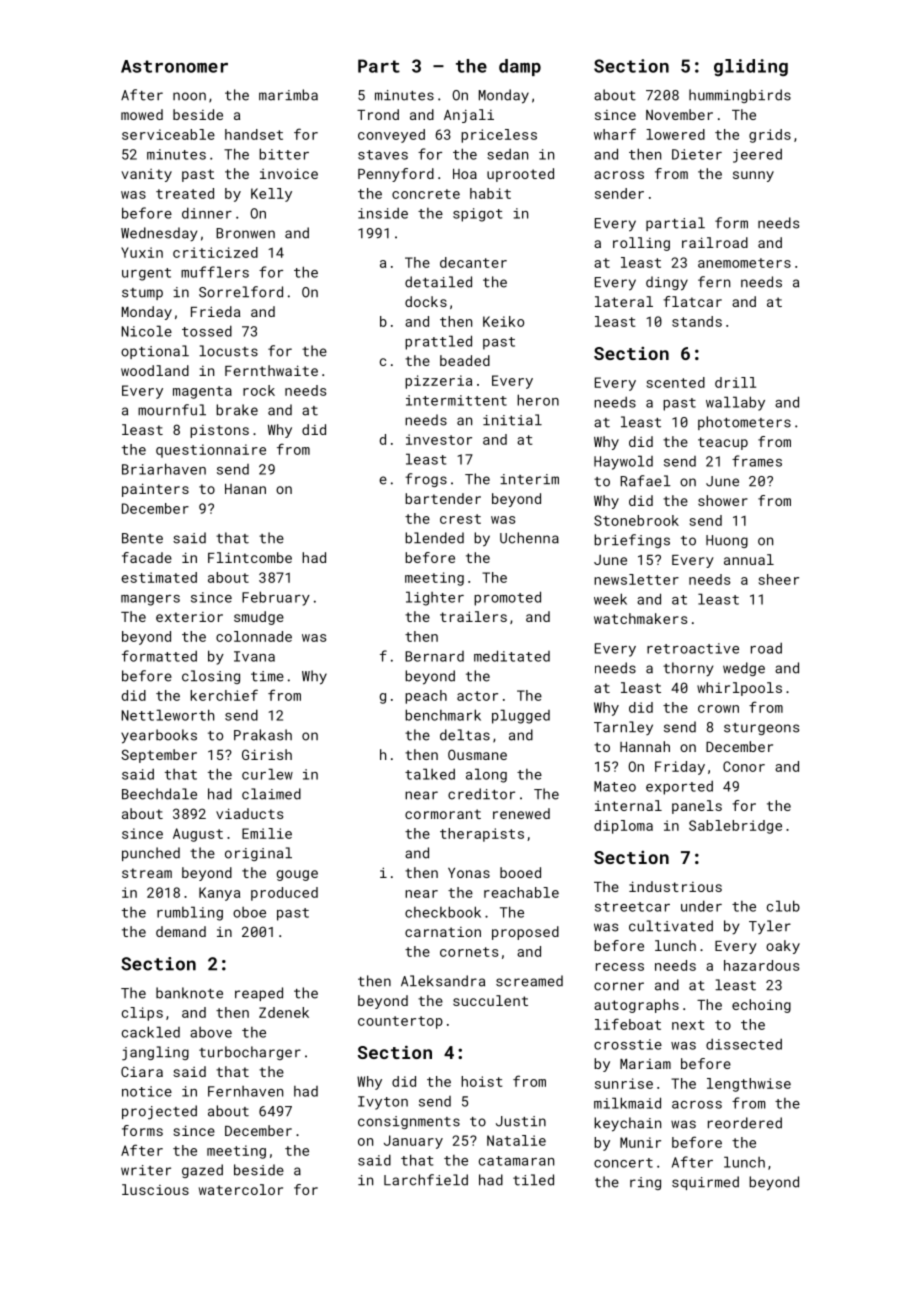 The height and width of the image is (1308, 924). What do you see at coordinates (241, 1189) in the image?
I see `watercolor` at bounding box center [241, 1189].
